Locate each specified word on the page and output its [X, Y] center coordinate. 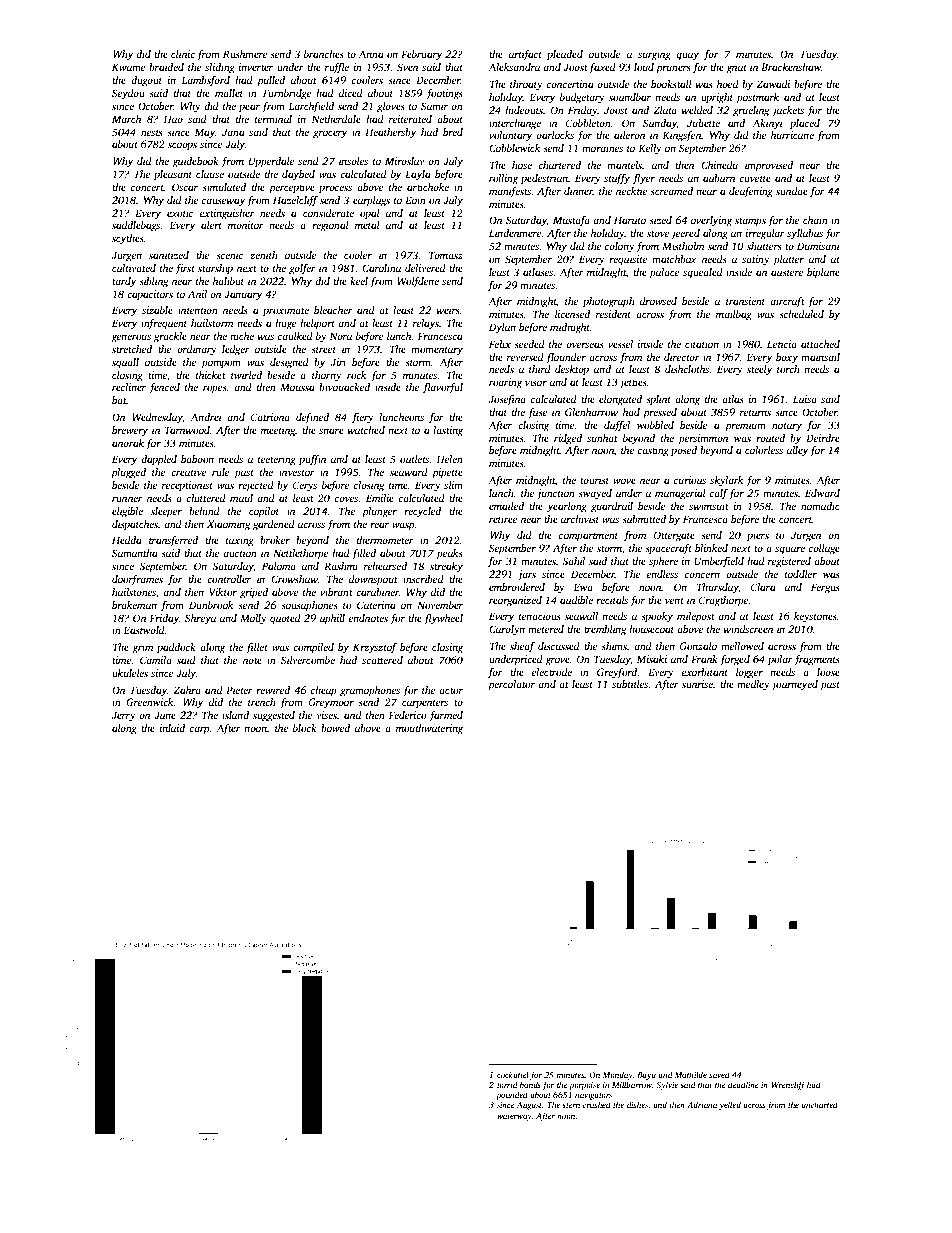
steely [759, 370]
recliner [129, 387]
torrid [507, 1084]
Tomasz [446, 255]
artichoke [428, 187]
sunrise [697, 684]
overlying [711, 221]
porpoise [584, 1086]
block [305, 728]
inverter [256, 67]
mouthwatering [429, 729]
